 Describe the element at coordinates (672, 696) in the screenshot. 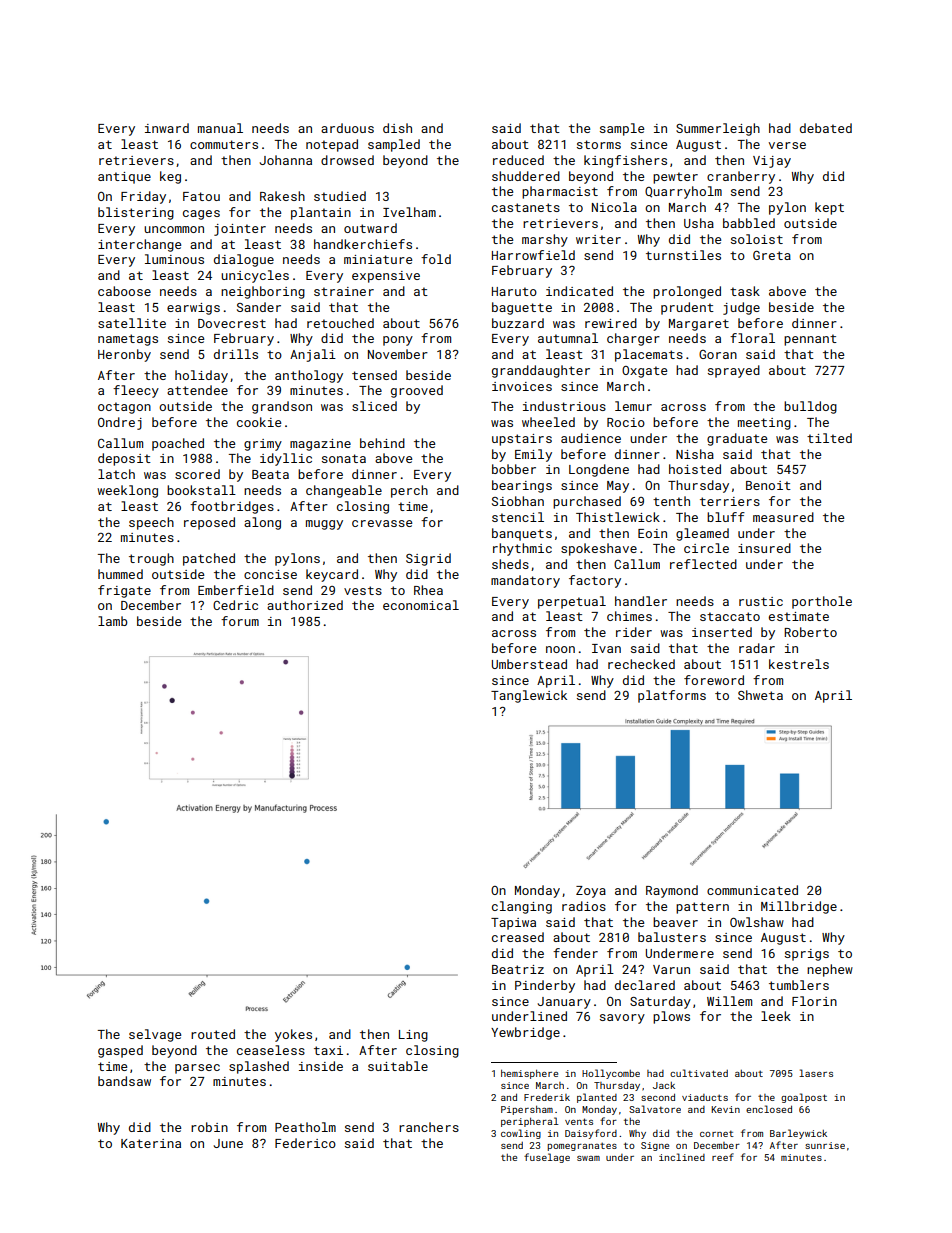

I see `platforms` at that location.
